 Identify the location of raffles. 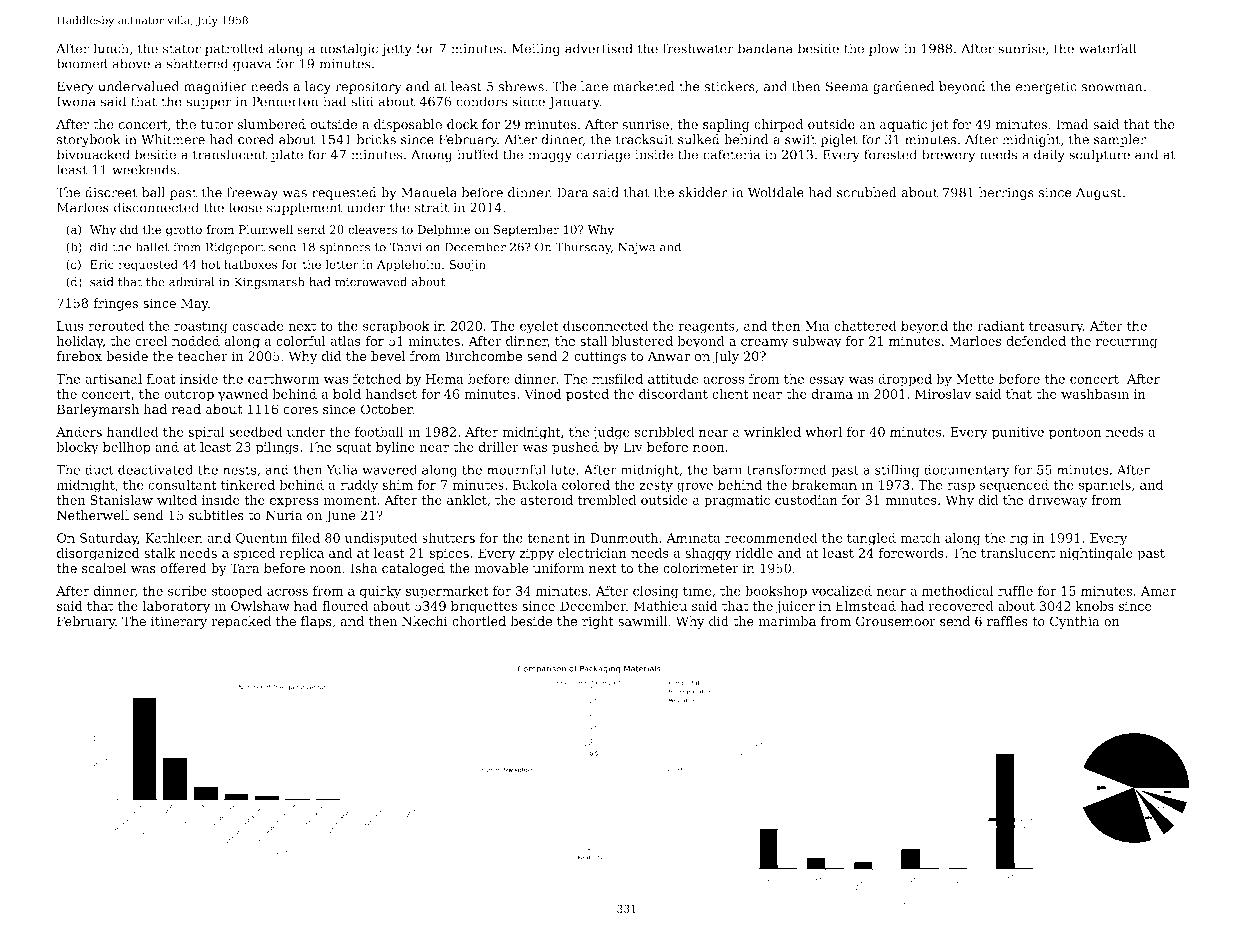
(1007, 621).
